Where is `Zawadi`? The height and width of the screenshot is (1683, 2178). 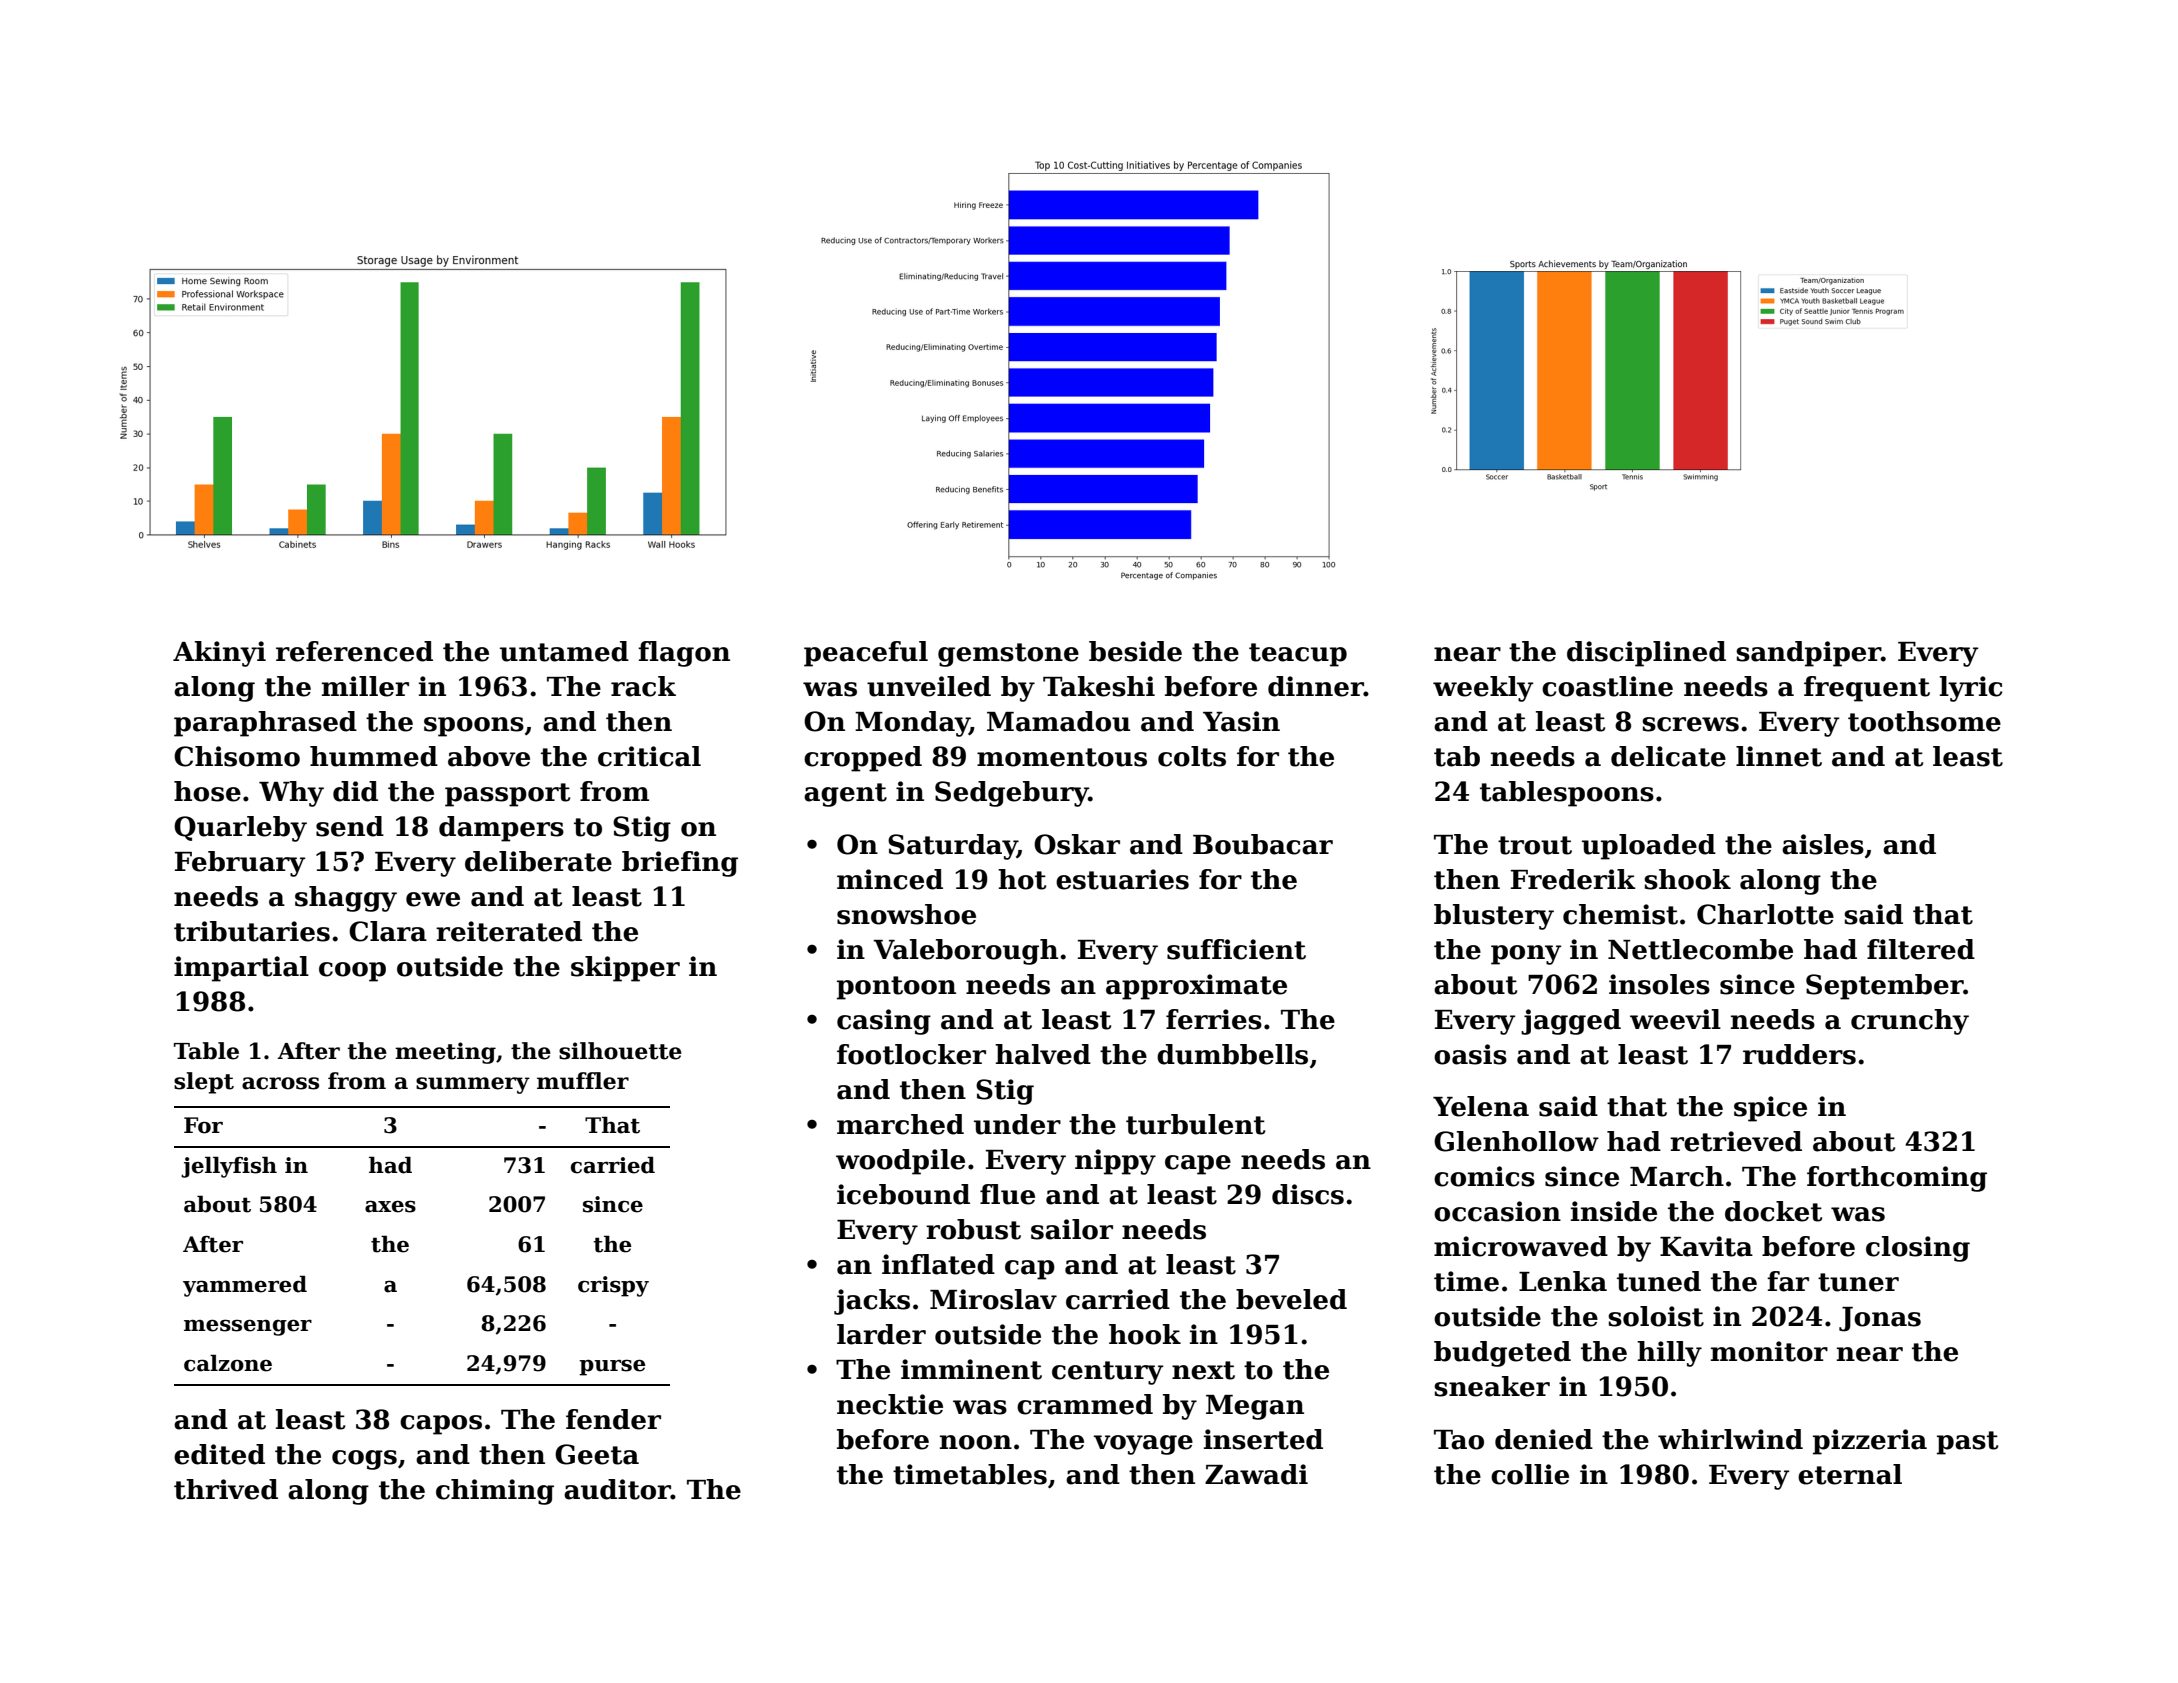
Zawadi is located at coordinates (1256, 1474).
